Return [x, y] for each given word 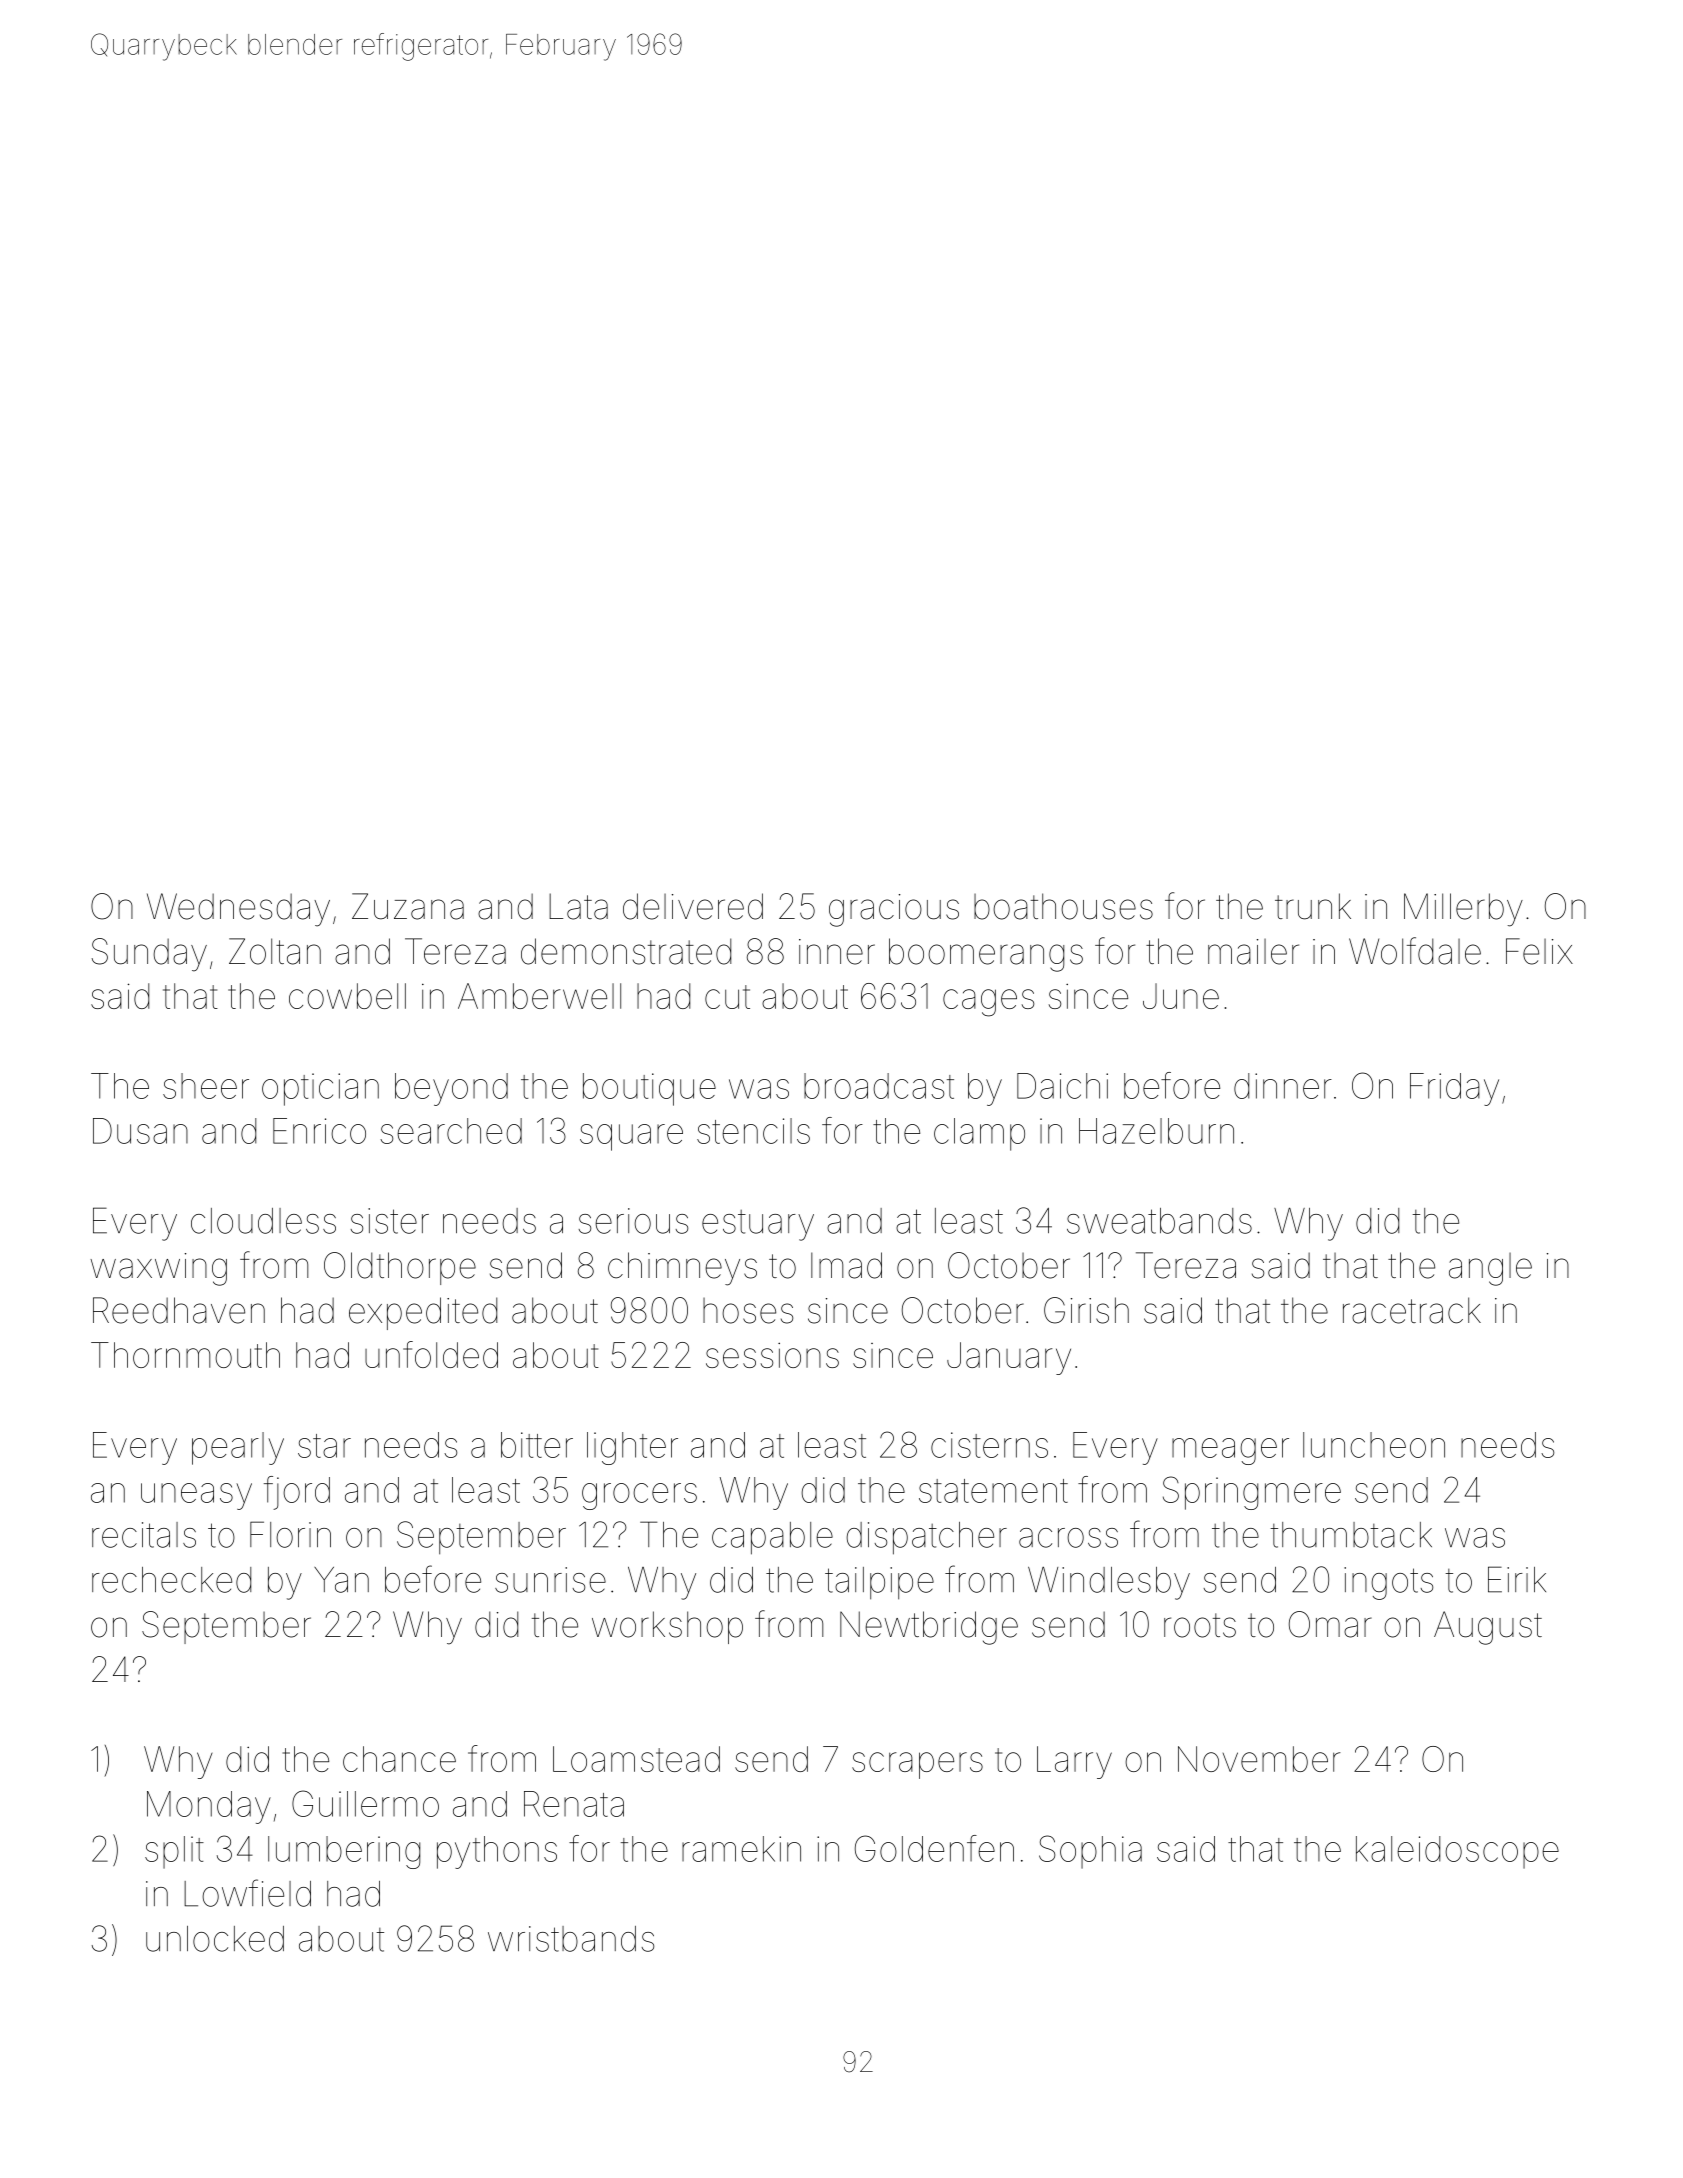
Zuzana [408, 906]
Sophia [1090, 1852]
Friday [1454, 1089]
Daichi [1062, 1086]
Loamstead [636, 1759]
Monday [209, 1807]
